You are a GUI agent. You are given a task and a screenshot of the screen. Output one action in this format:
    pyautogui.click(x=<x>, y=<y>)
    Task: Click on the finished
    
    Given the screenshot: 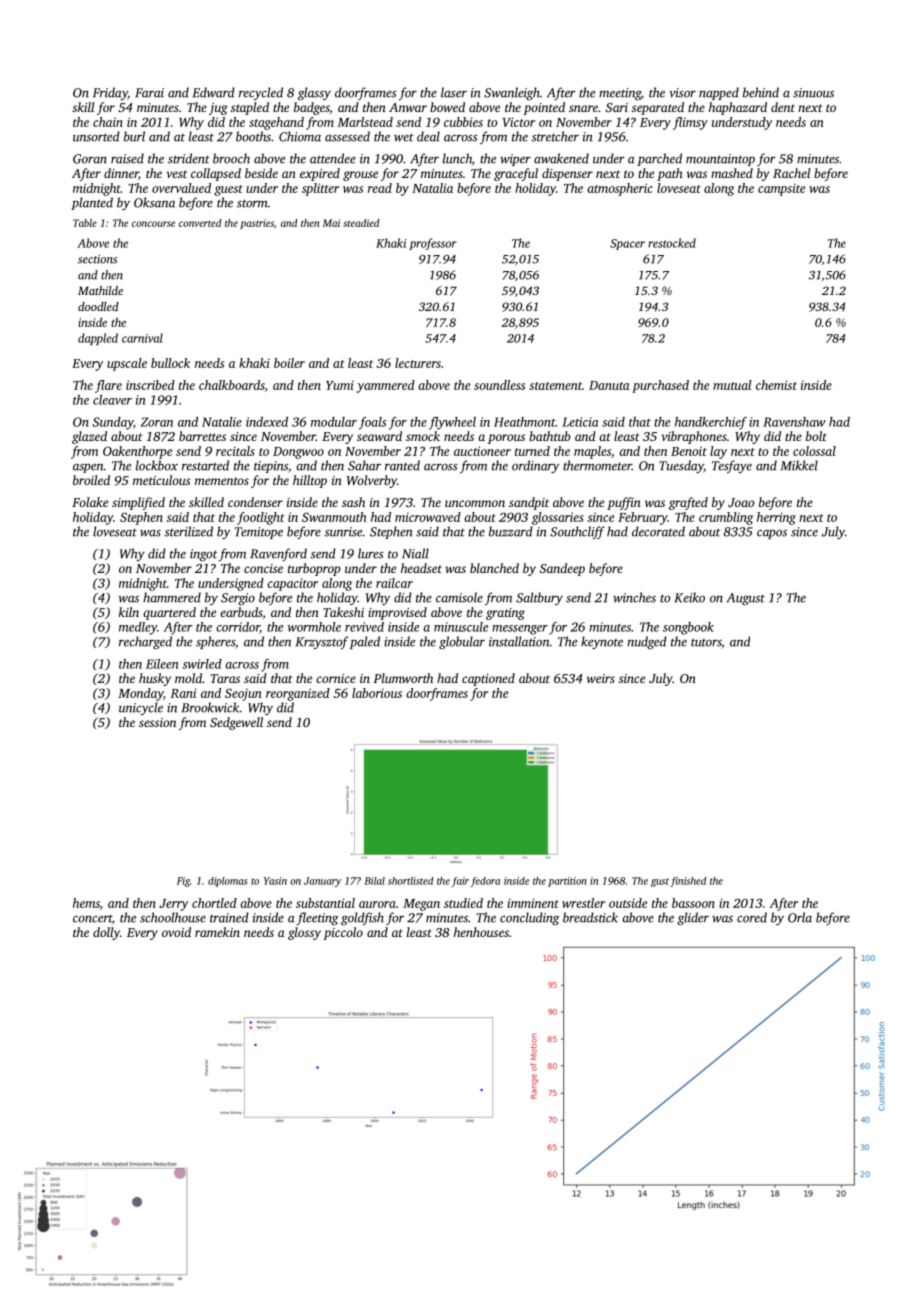 What is the action you would take?
    pyautogui.click(x=688, y=882)
